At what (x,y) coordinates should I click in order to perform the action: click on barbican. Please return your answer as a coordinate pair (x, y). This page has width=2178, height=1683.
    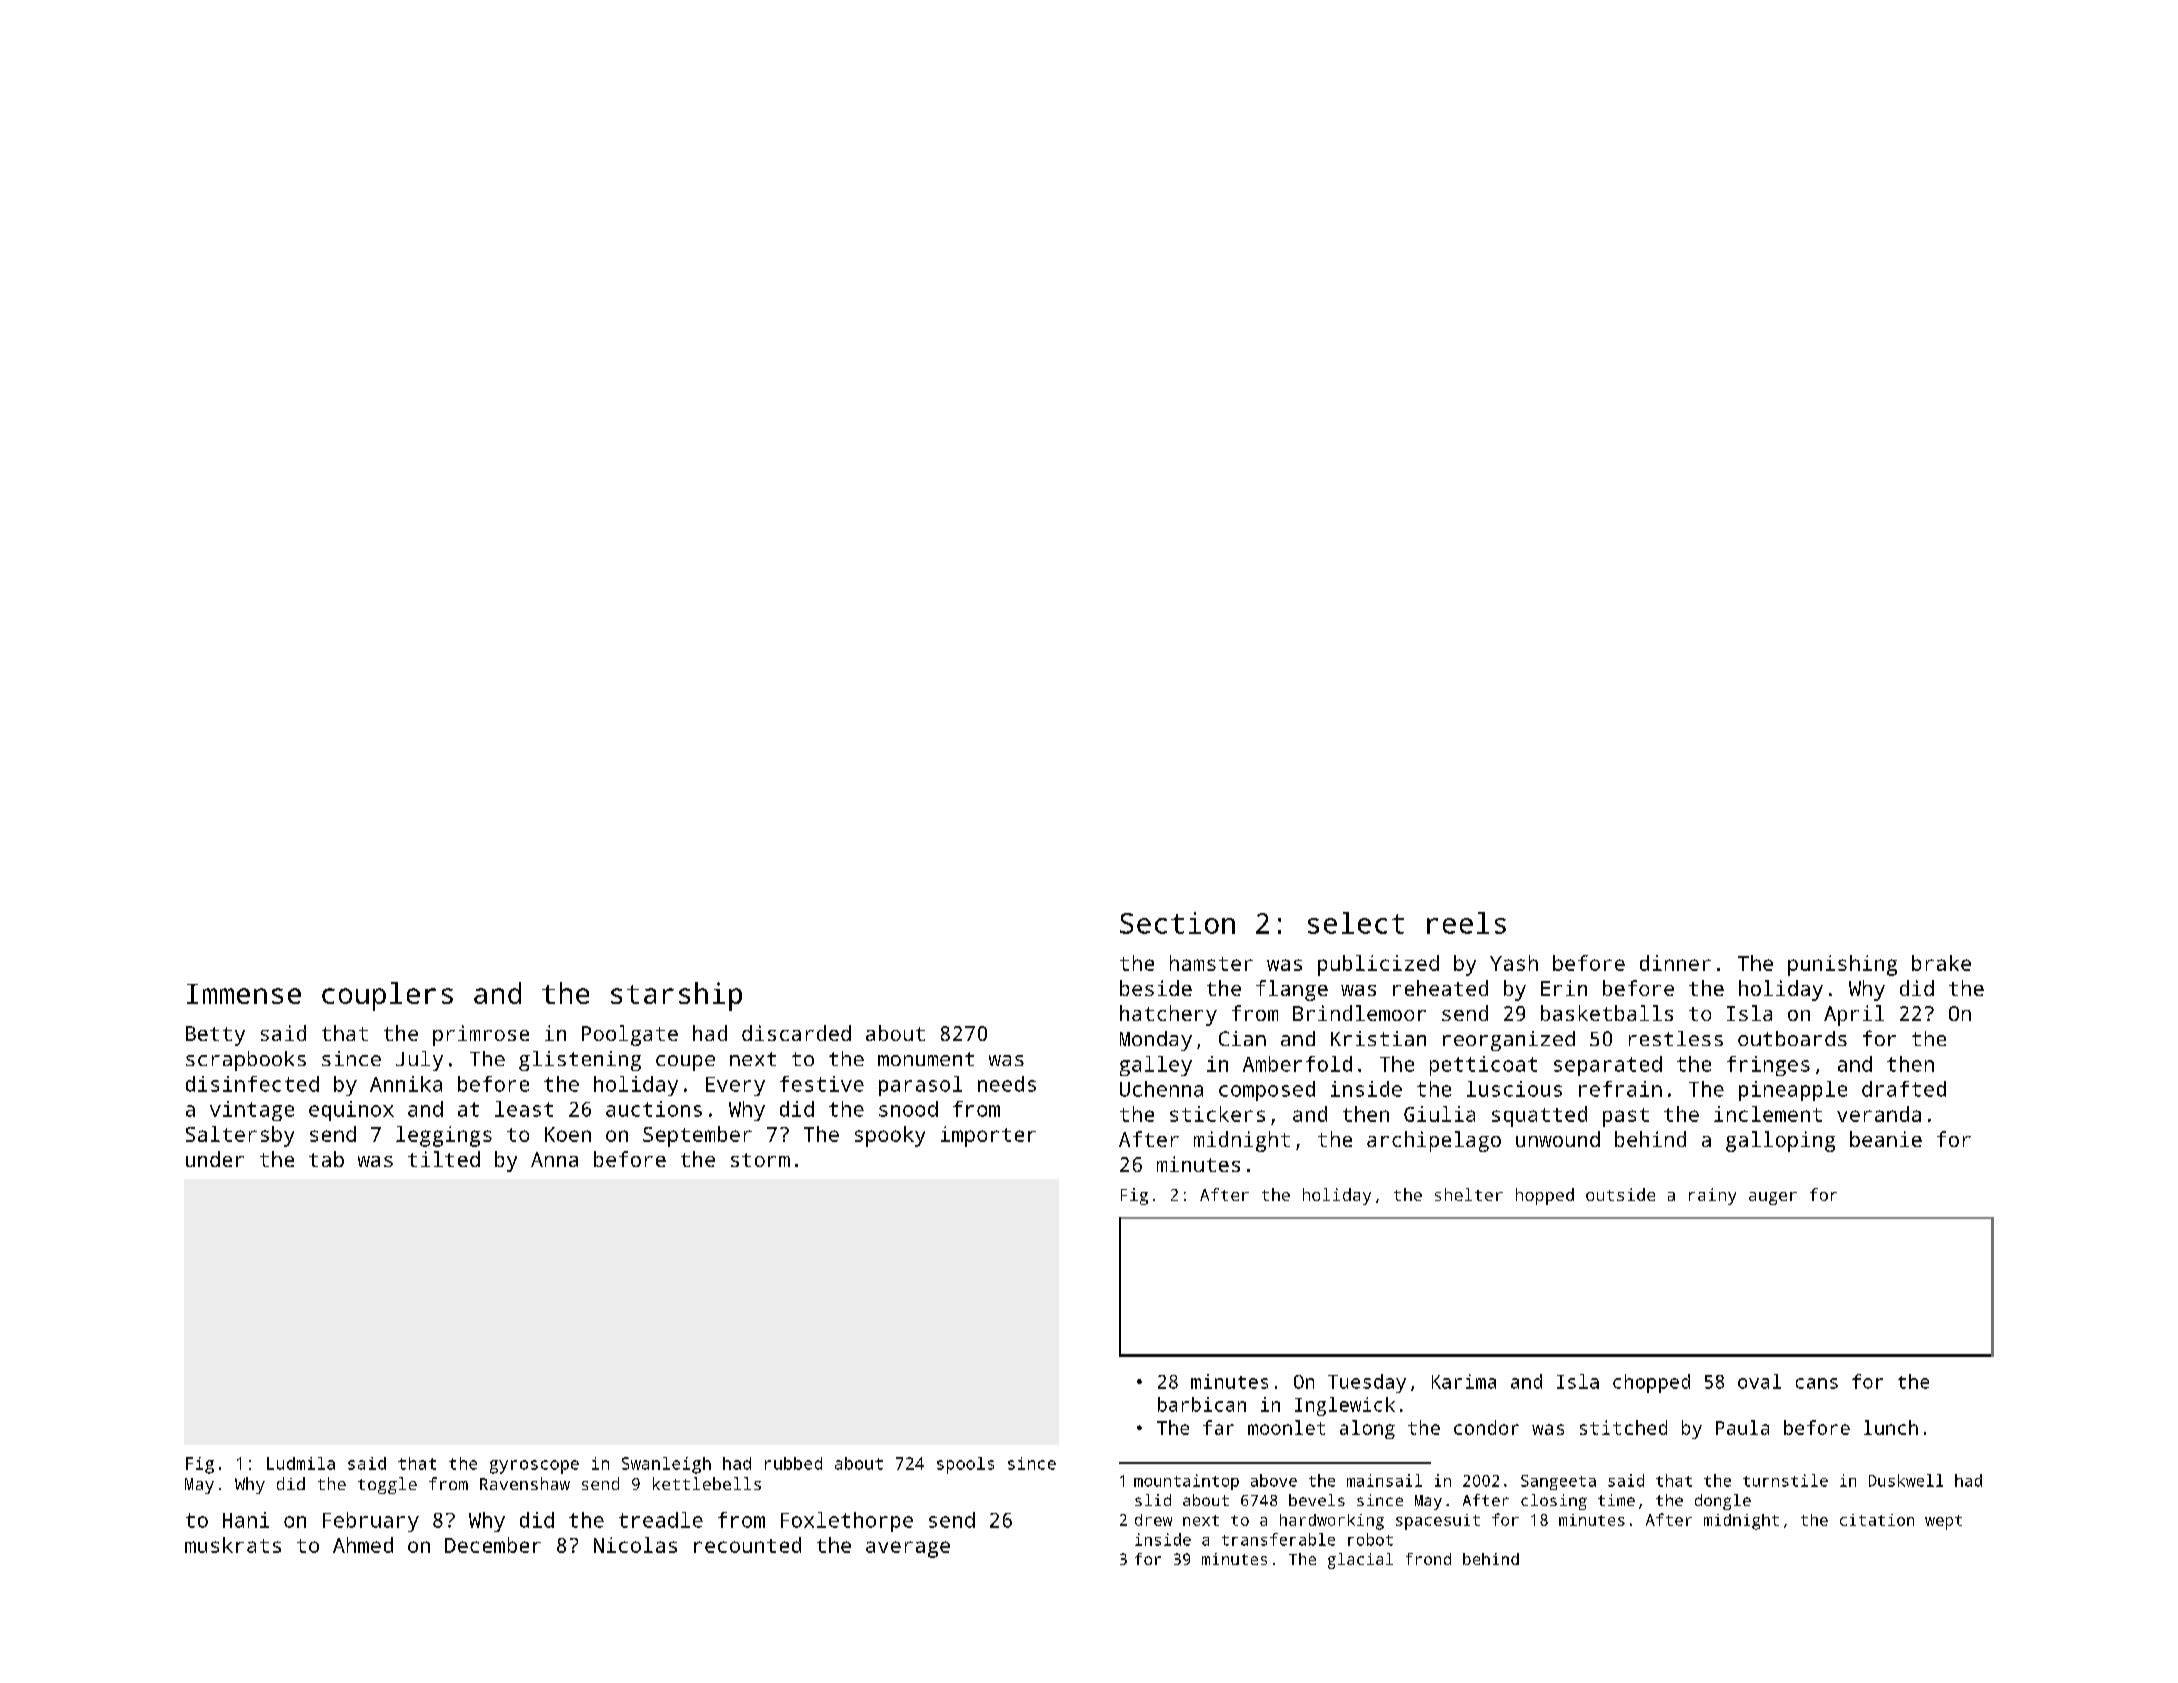
    Looking at the image, I should click on (1202, 1404).
